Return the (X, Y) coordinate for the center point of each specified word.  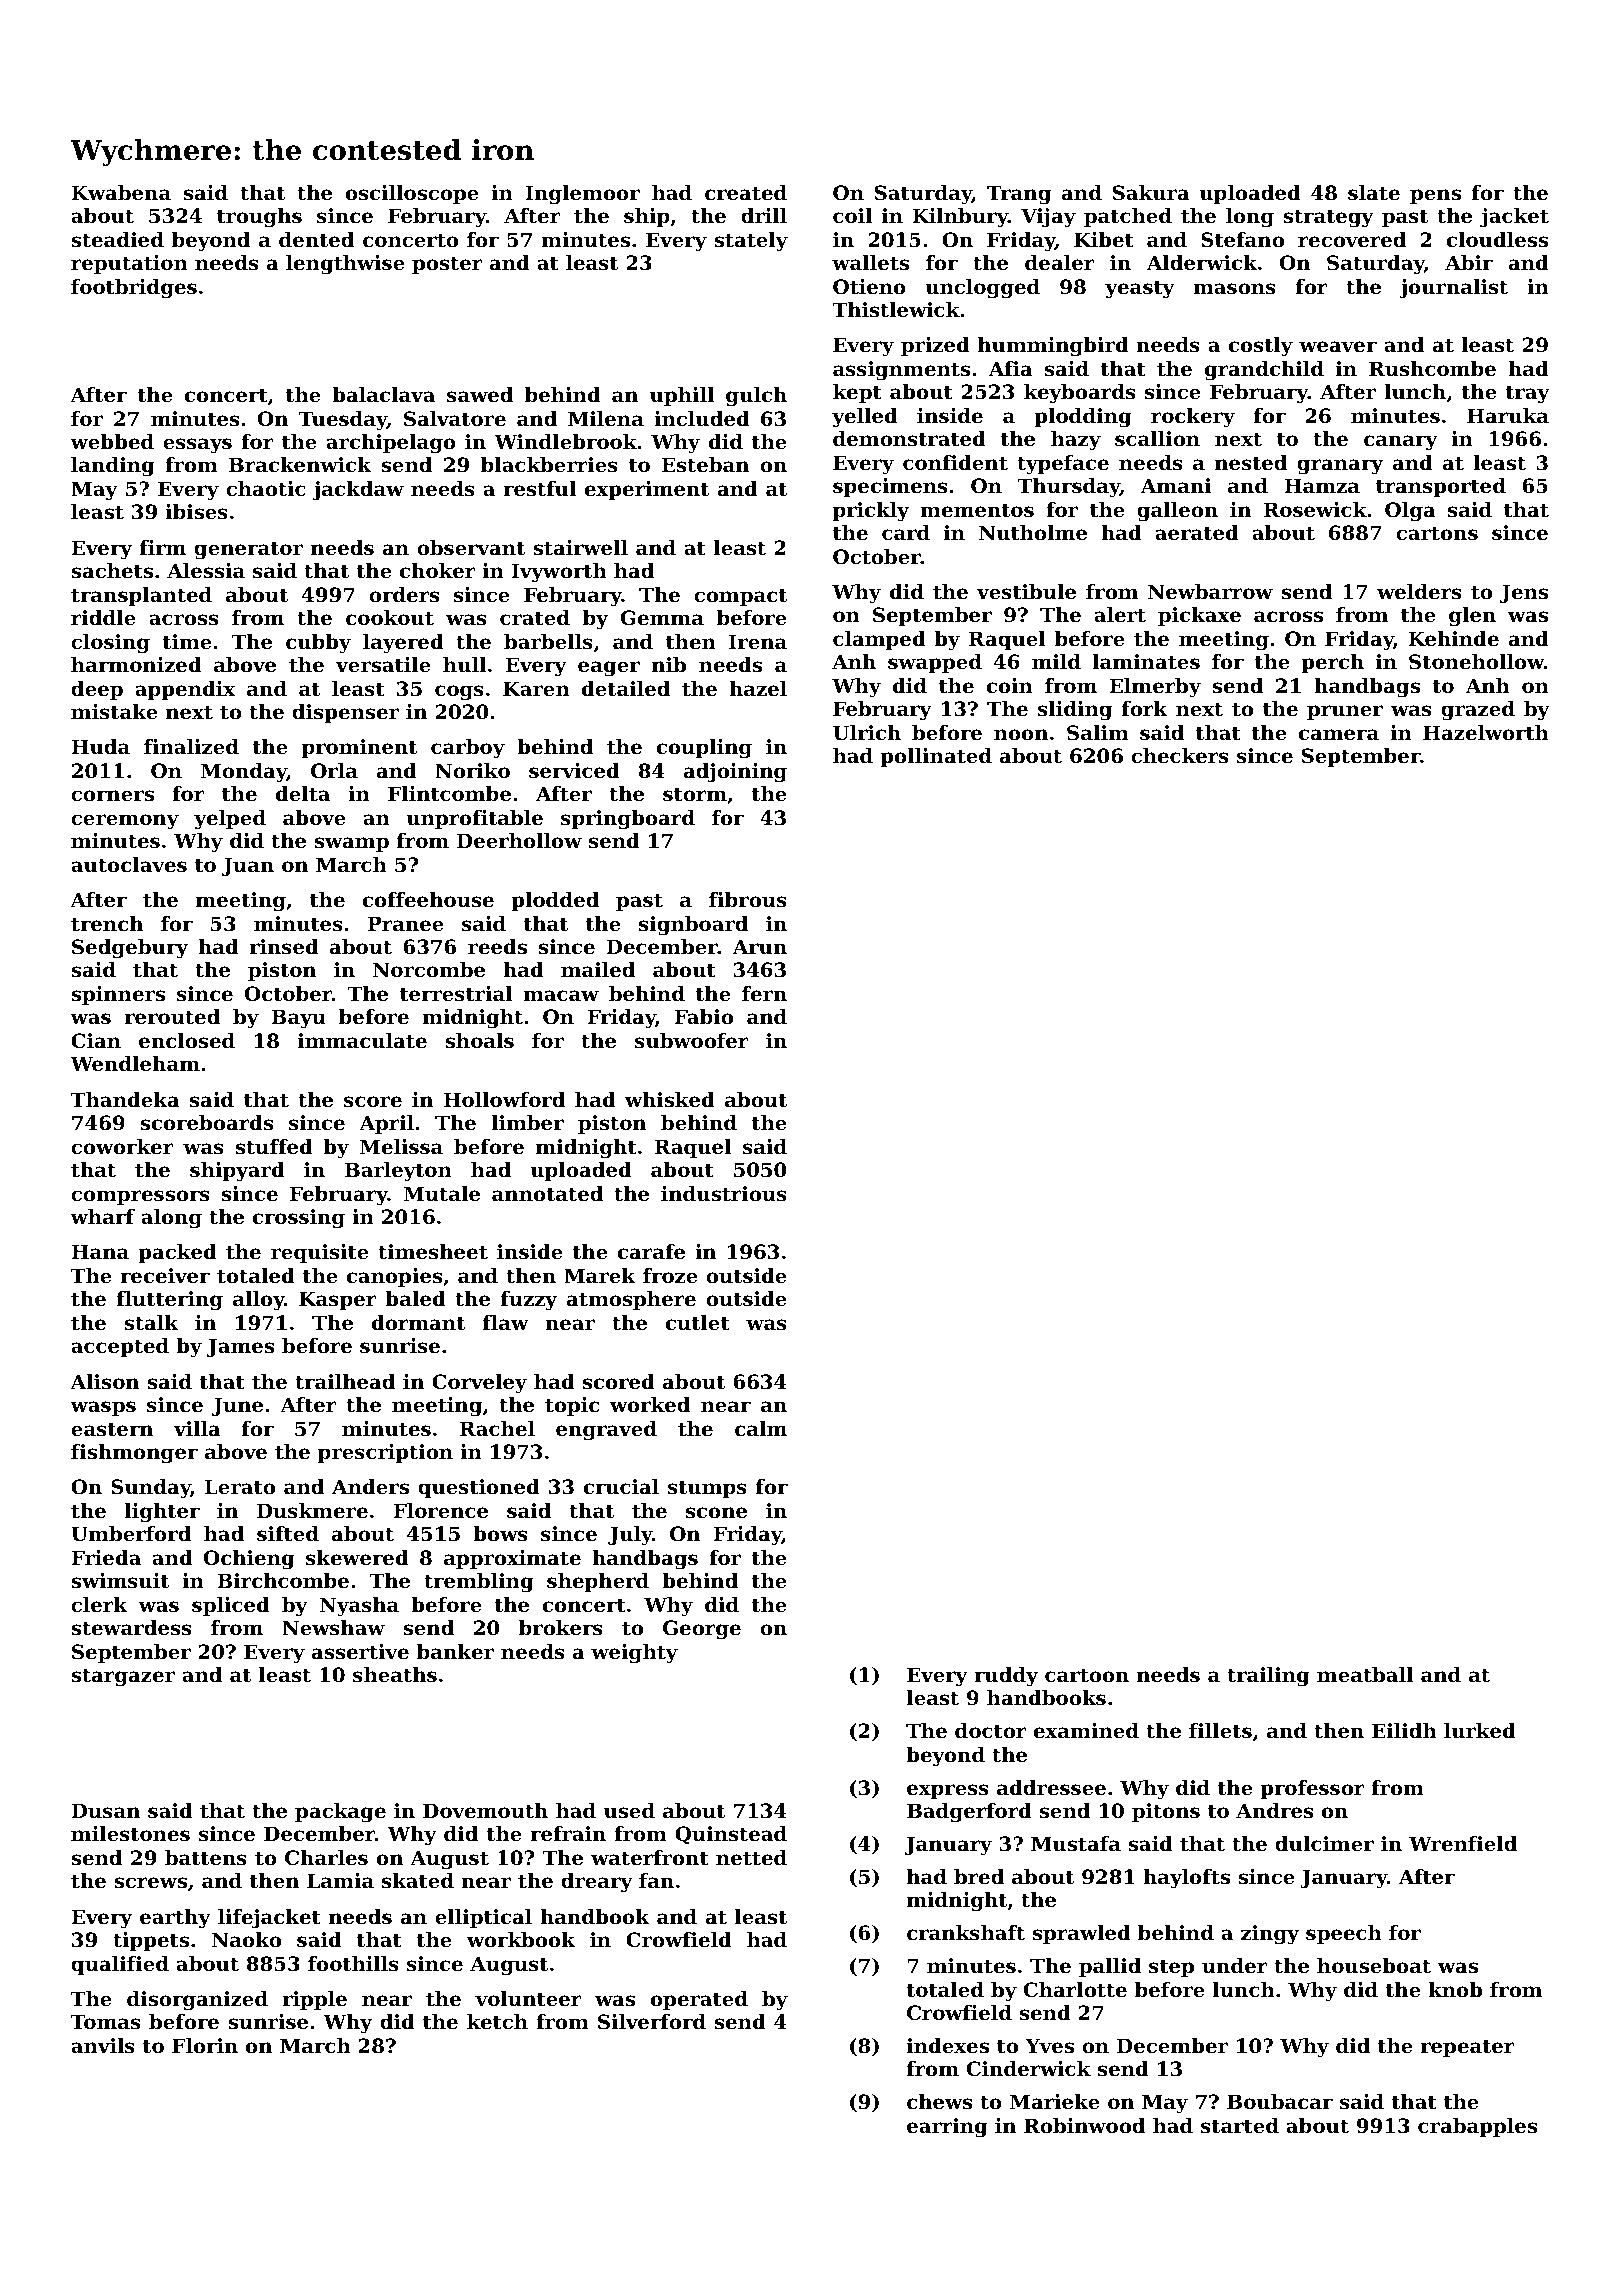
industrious (724, 1194)
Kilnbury (960, 218)
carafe (651, 1252)
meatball (1365, 1675)
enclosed (187, 1041)
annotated (547, 1194)
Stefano (1242, 240)
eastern (112, 1429)
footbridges (134, 289)
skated (418, 1881)
